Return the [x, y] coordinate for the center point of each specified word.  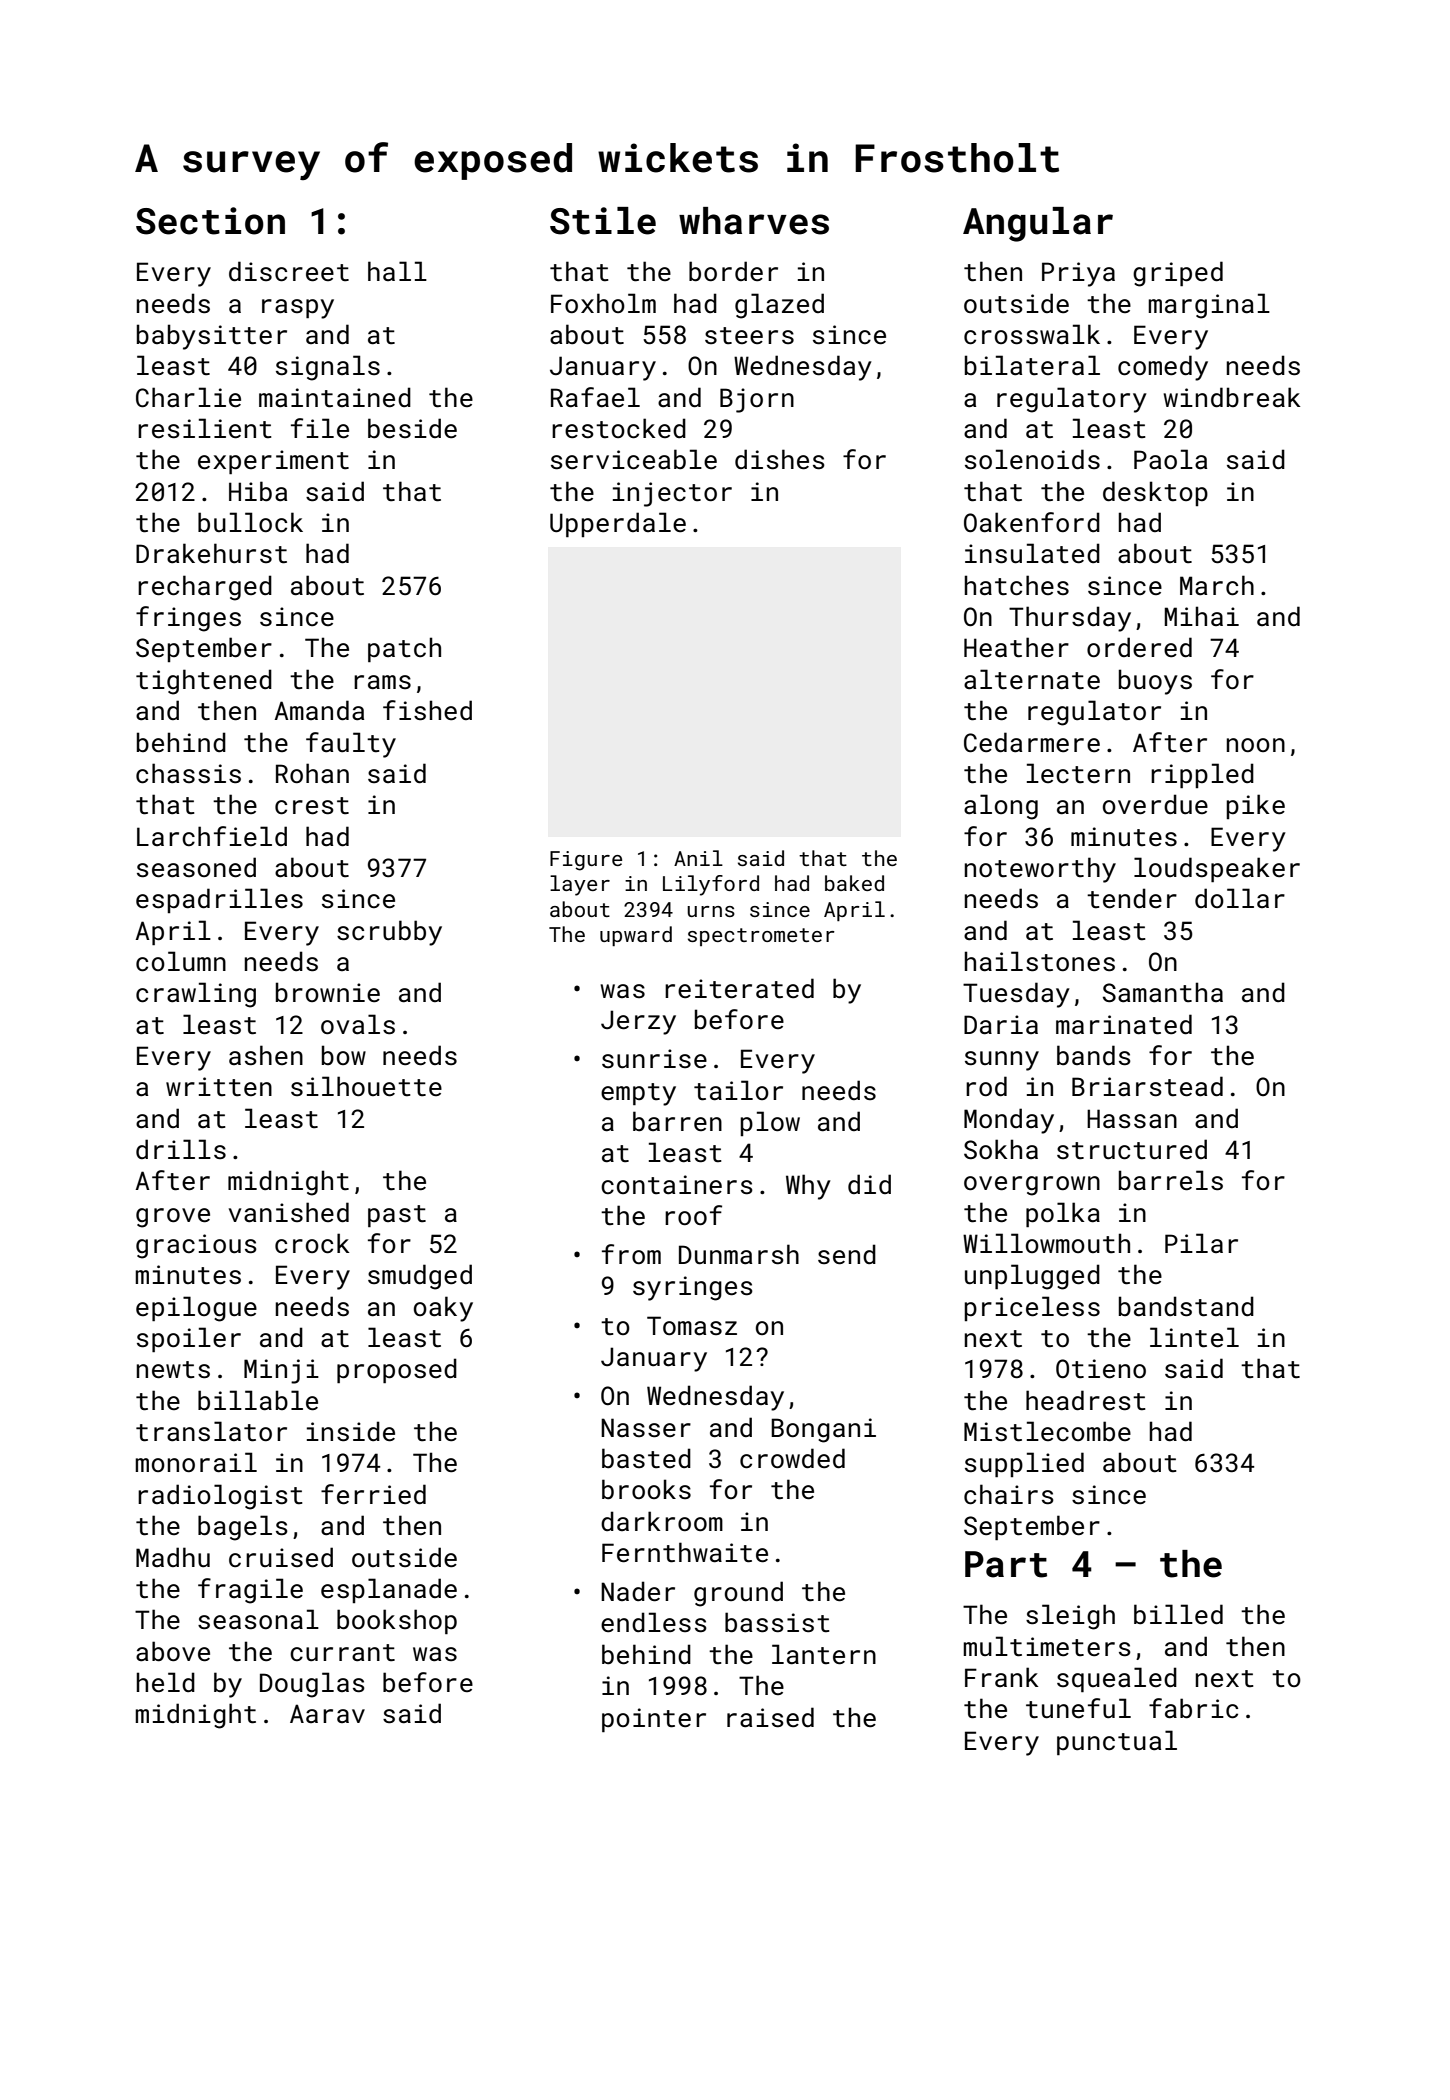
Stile [603, 221]
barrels [1171, 1180]
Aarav [327, 1713]
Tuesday [1016, 995]
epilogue [196, 1309]
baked [854, 883]
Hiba [258, 491]
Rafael [595, 397]
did [869, 1184]
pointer [654, 1720]
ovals [358, 1024]
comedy [1163, 368]
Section [210, 221]
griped [1178, 274]
